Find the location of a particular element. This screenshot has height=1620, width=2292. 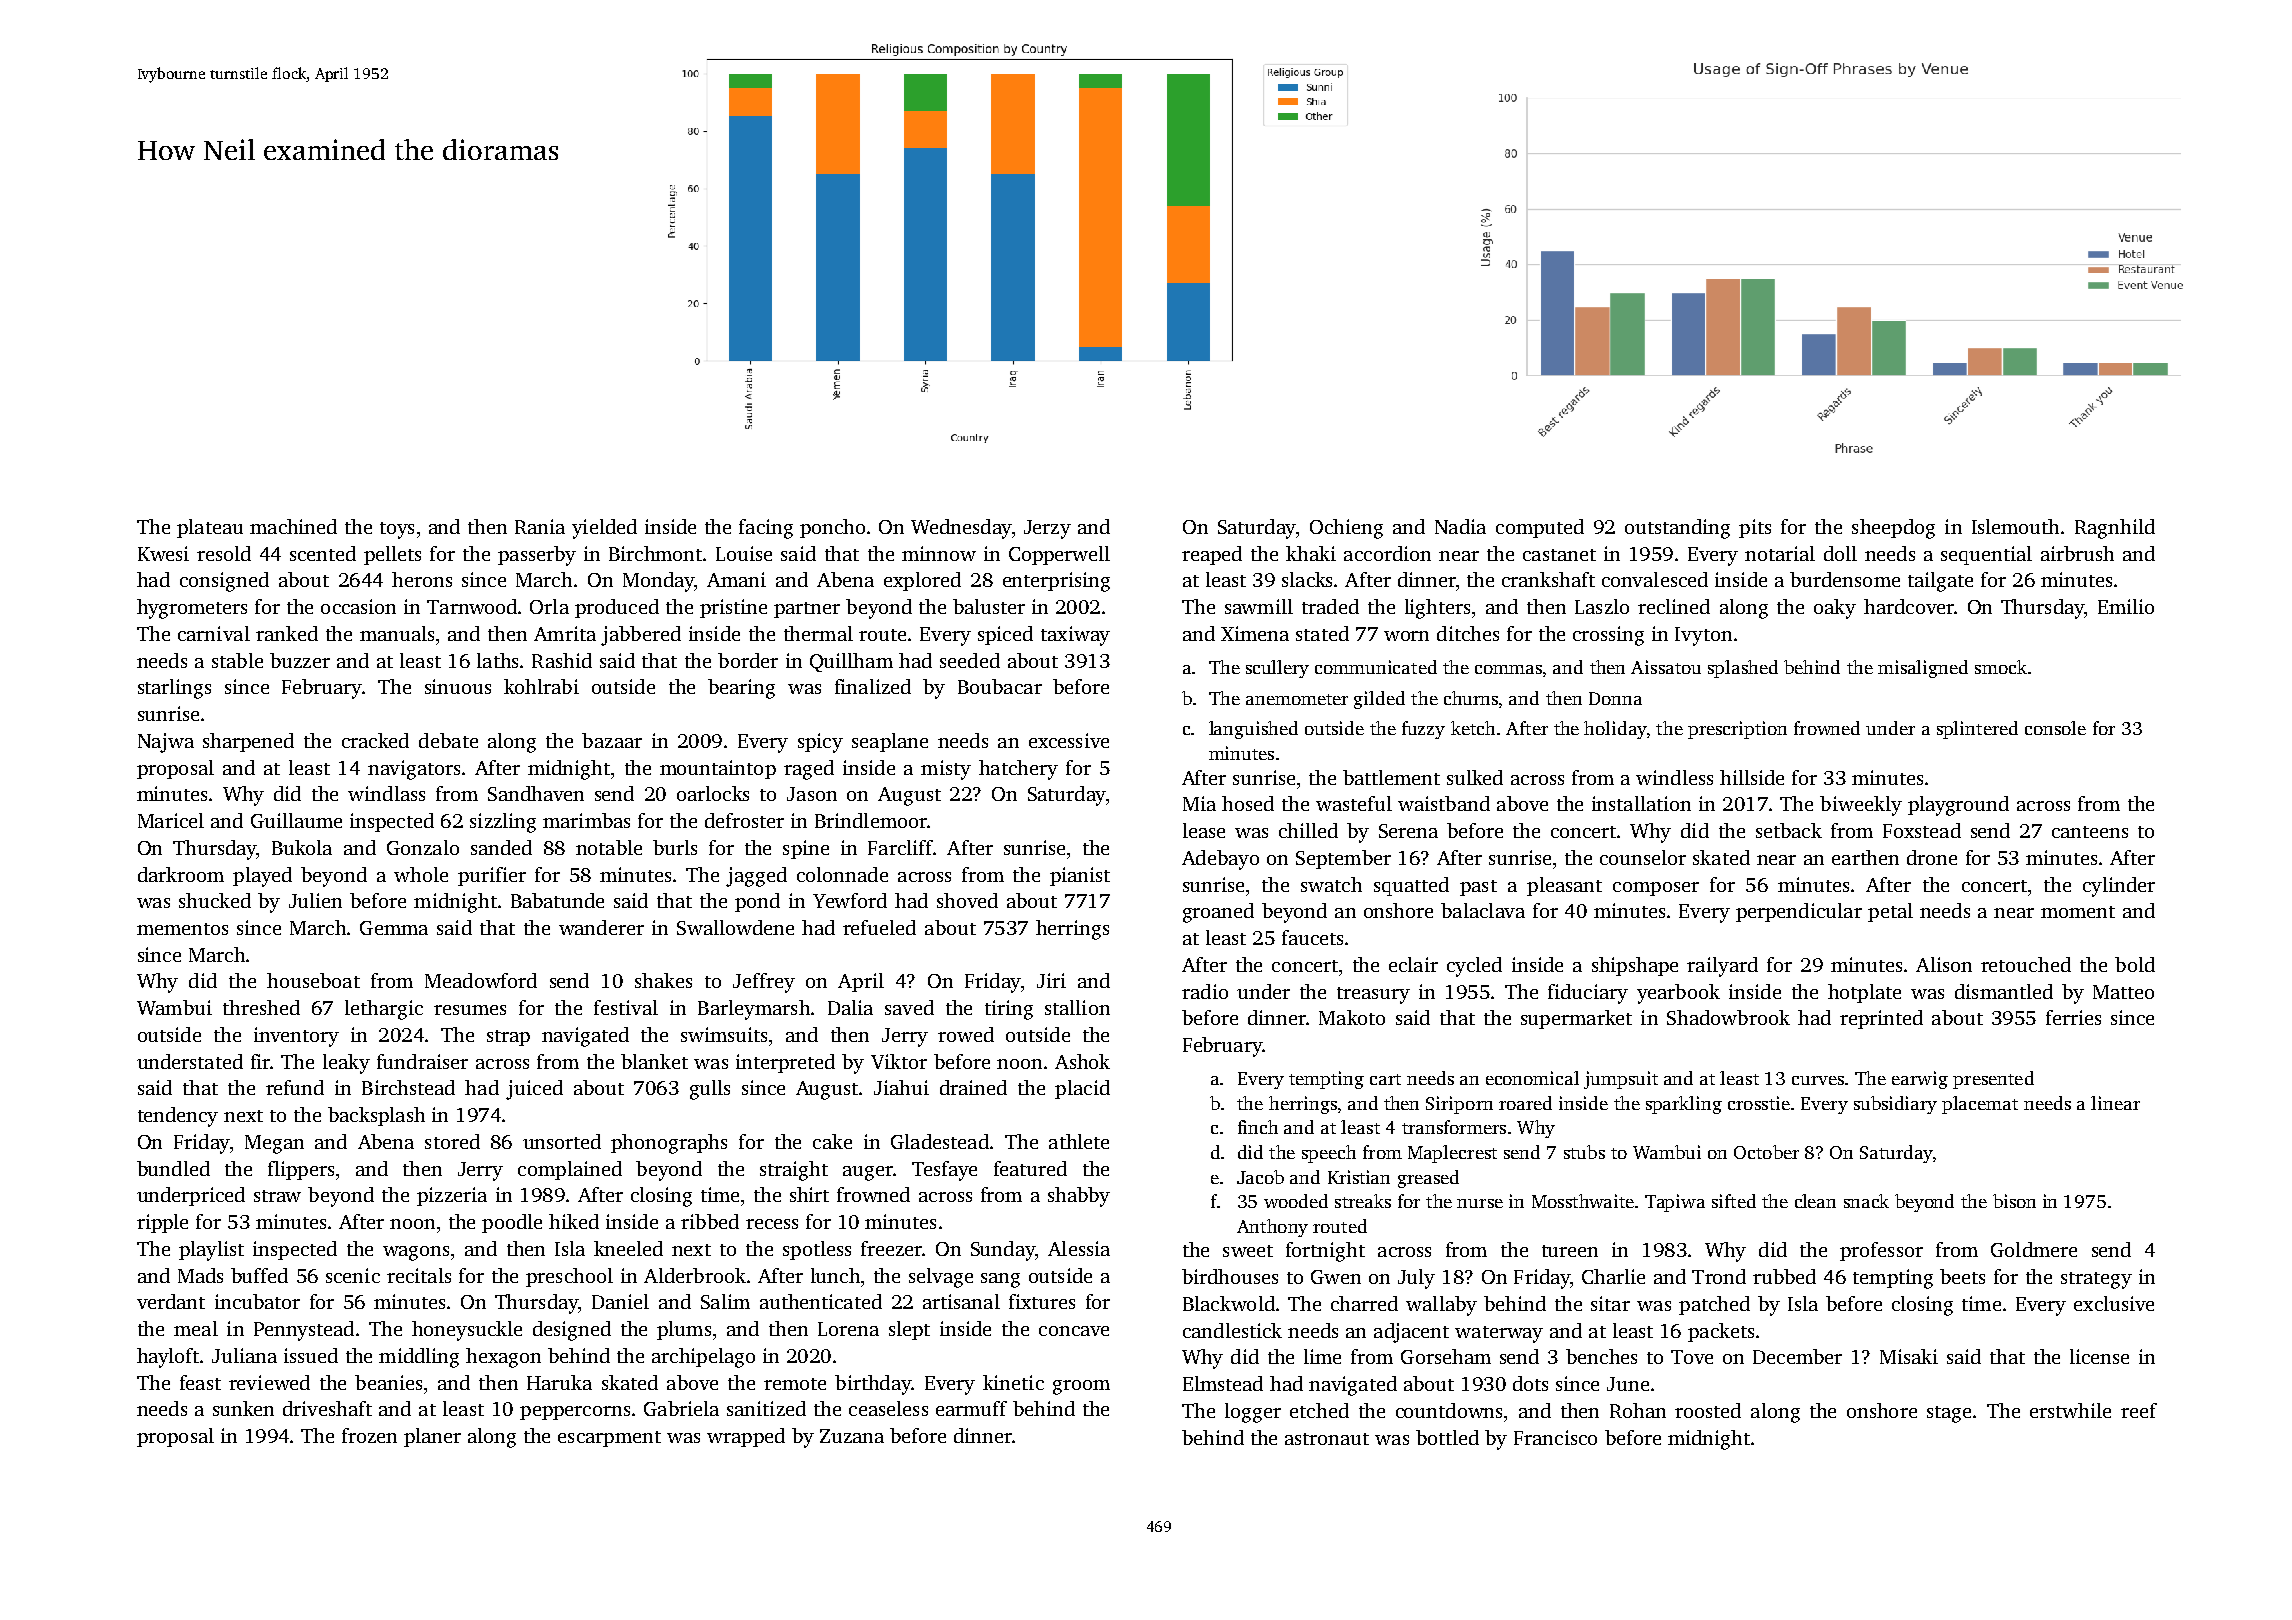

finch is located at coordinates (1258, 1127).
